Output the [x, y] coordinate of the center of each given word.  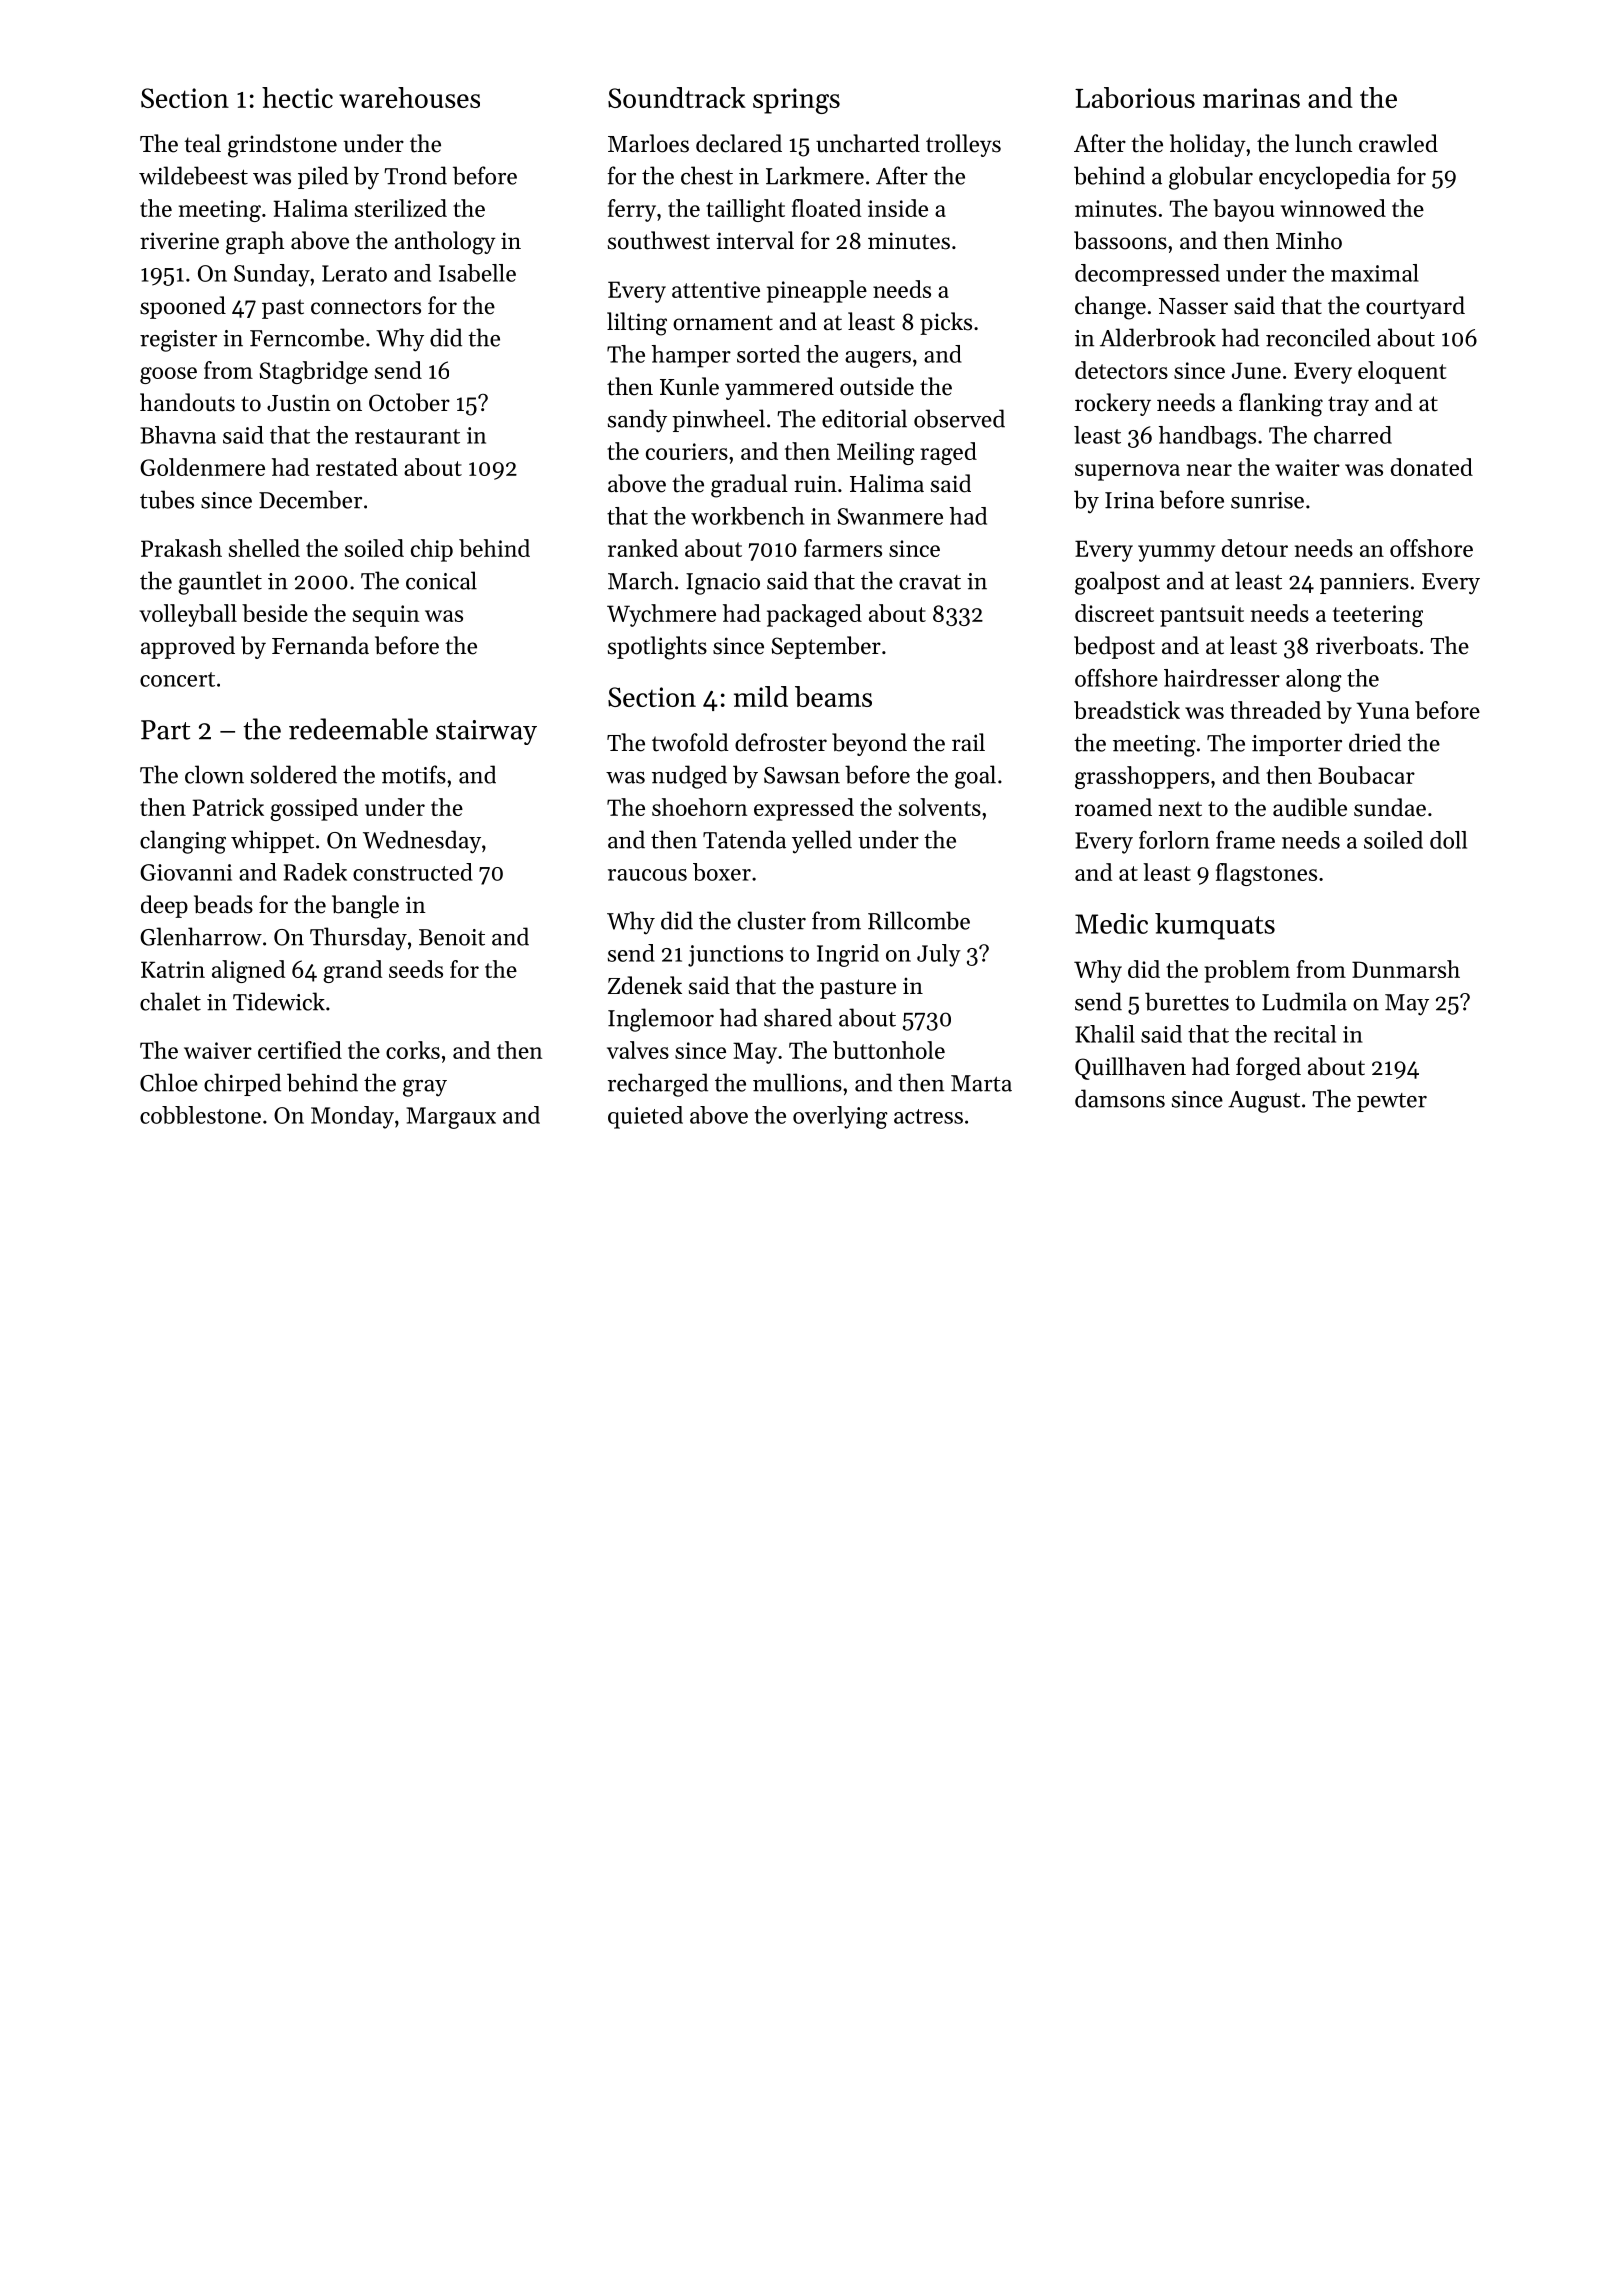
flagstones [1266, 874]
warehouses [409, 97]
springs [796, 101]
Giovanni [186, 872]
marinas [1251, 98]
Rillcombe [919, 920]
